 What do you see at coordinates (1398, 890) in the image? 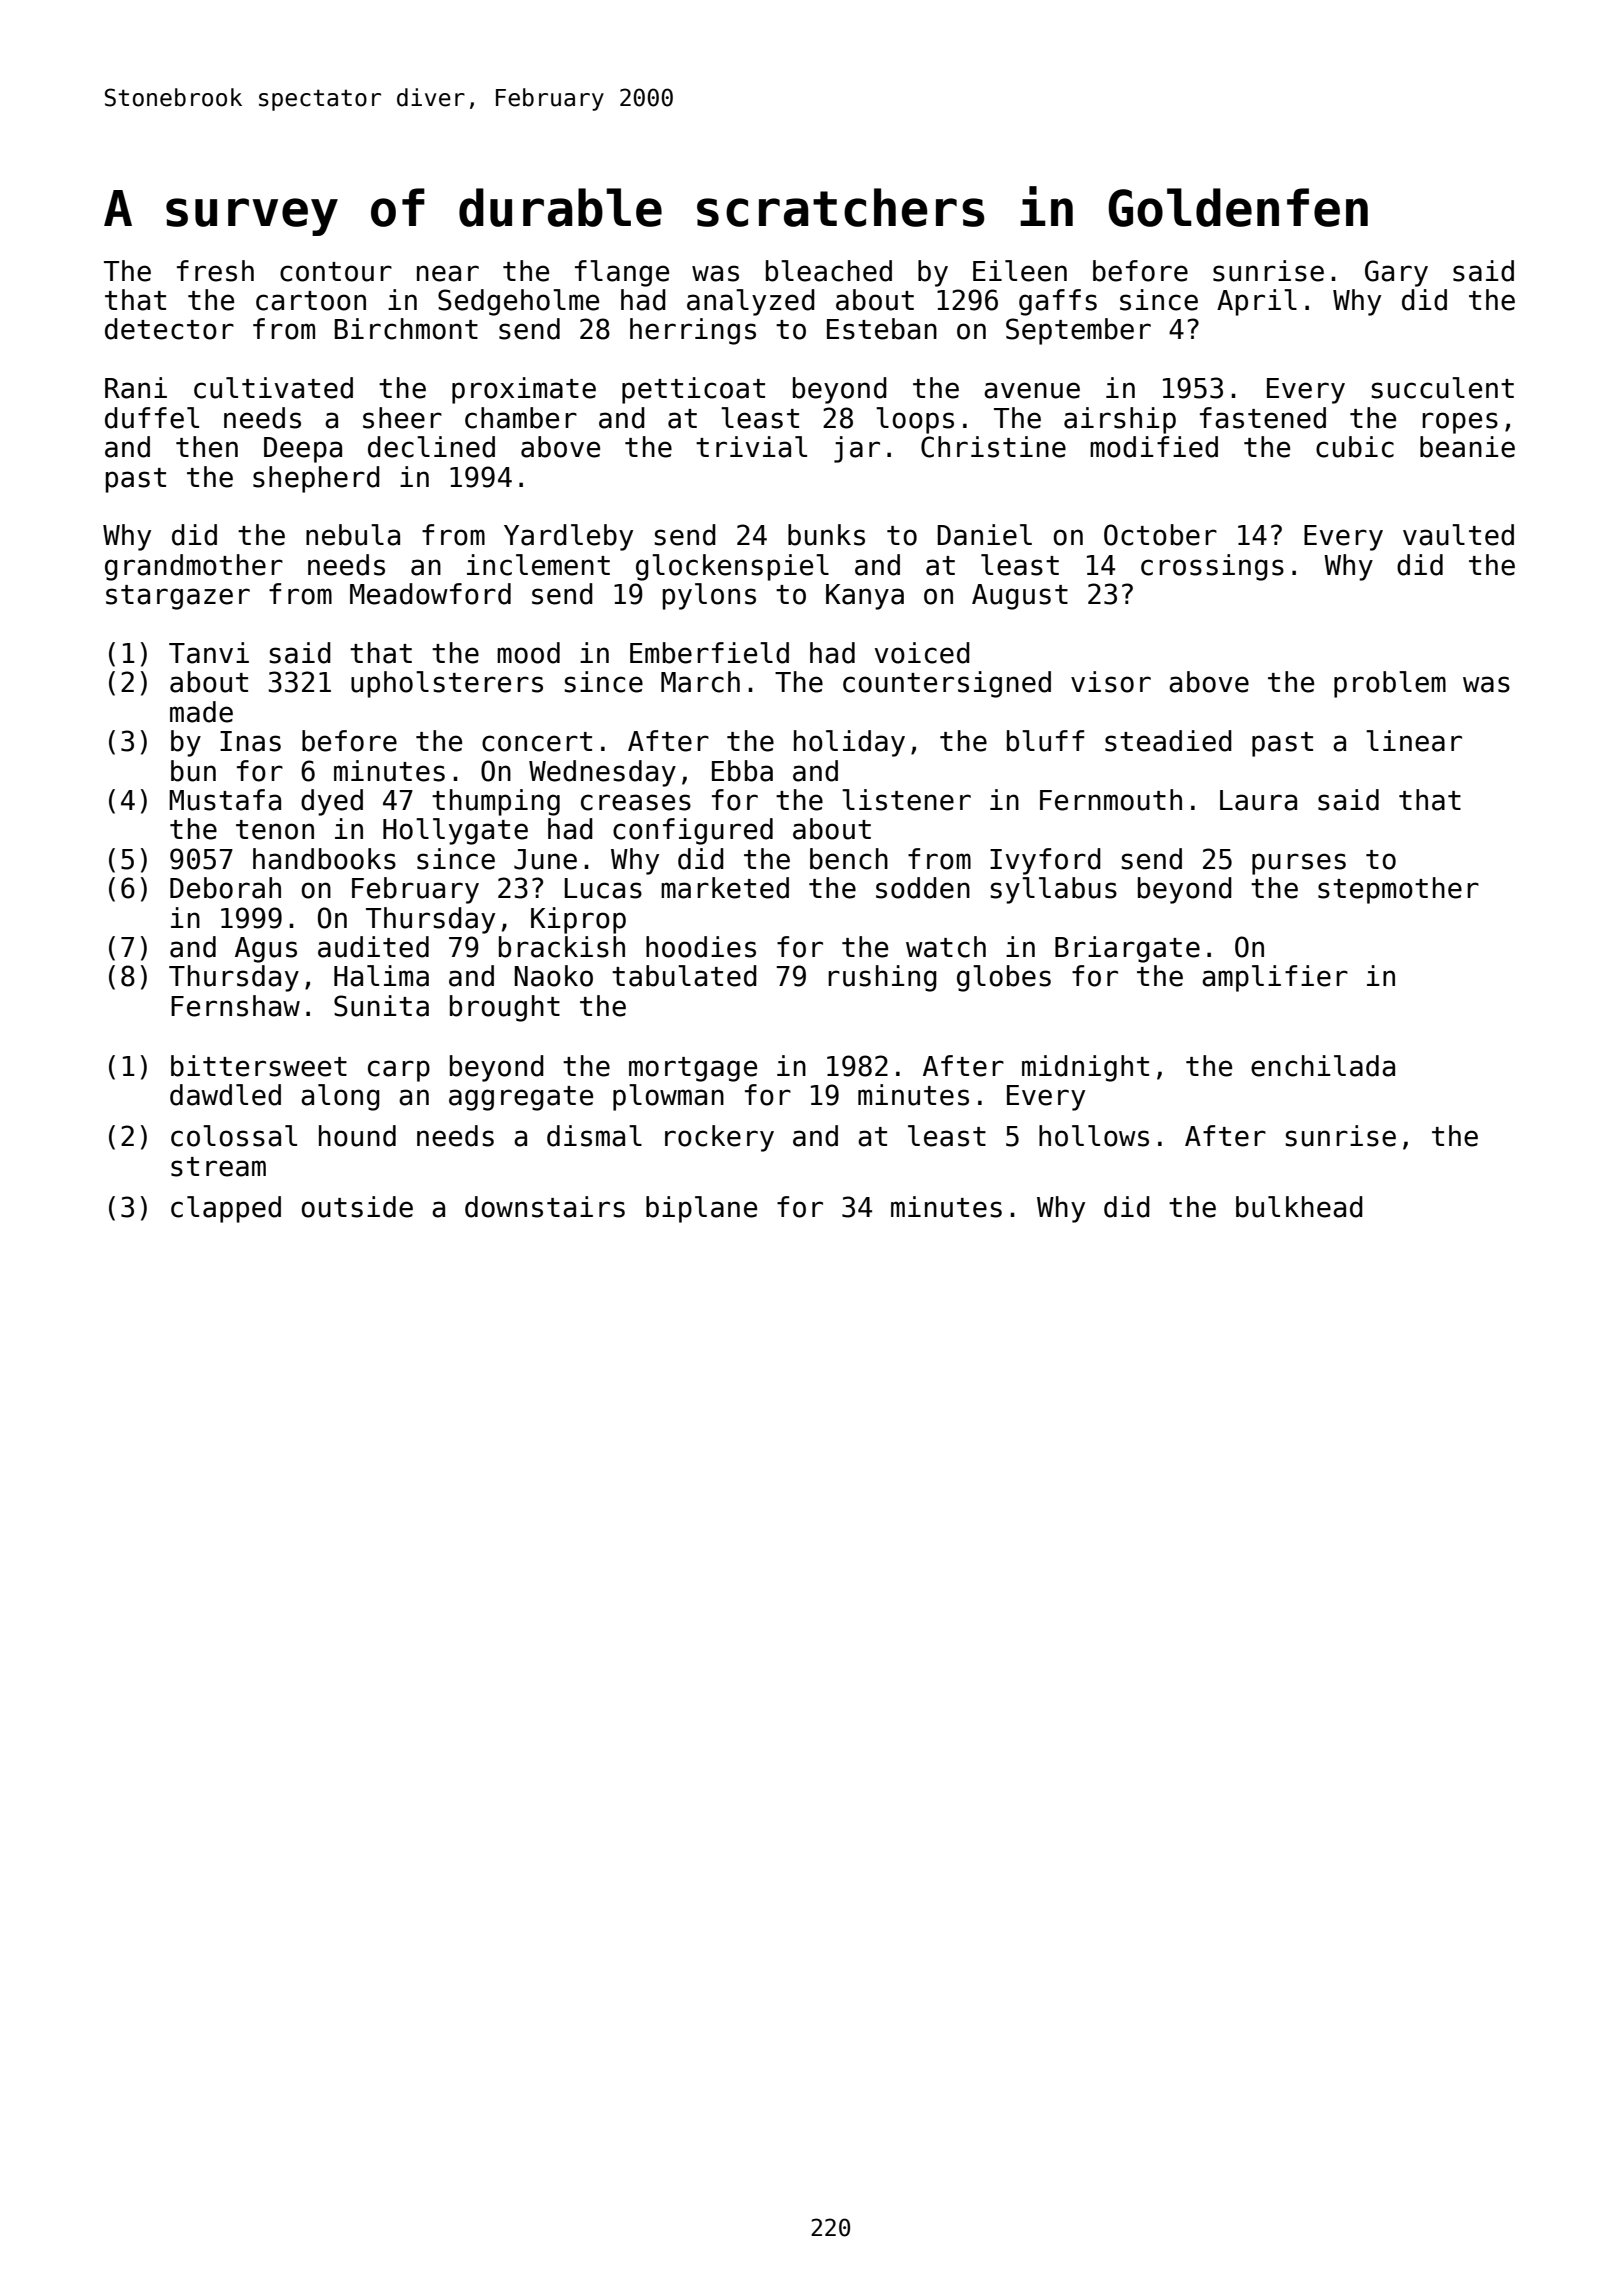
I see `stepmother` at bounding box center [1398, 890].
